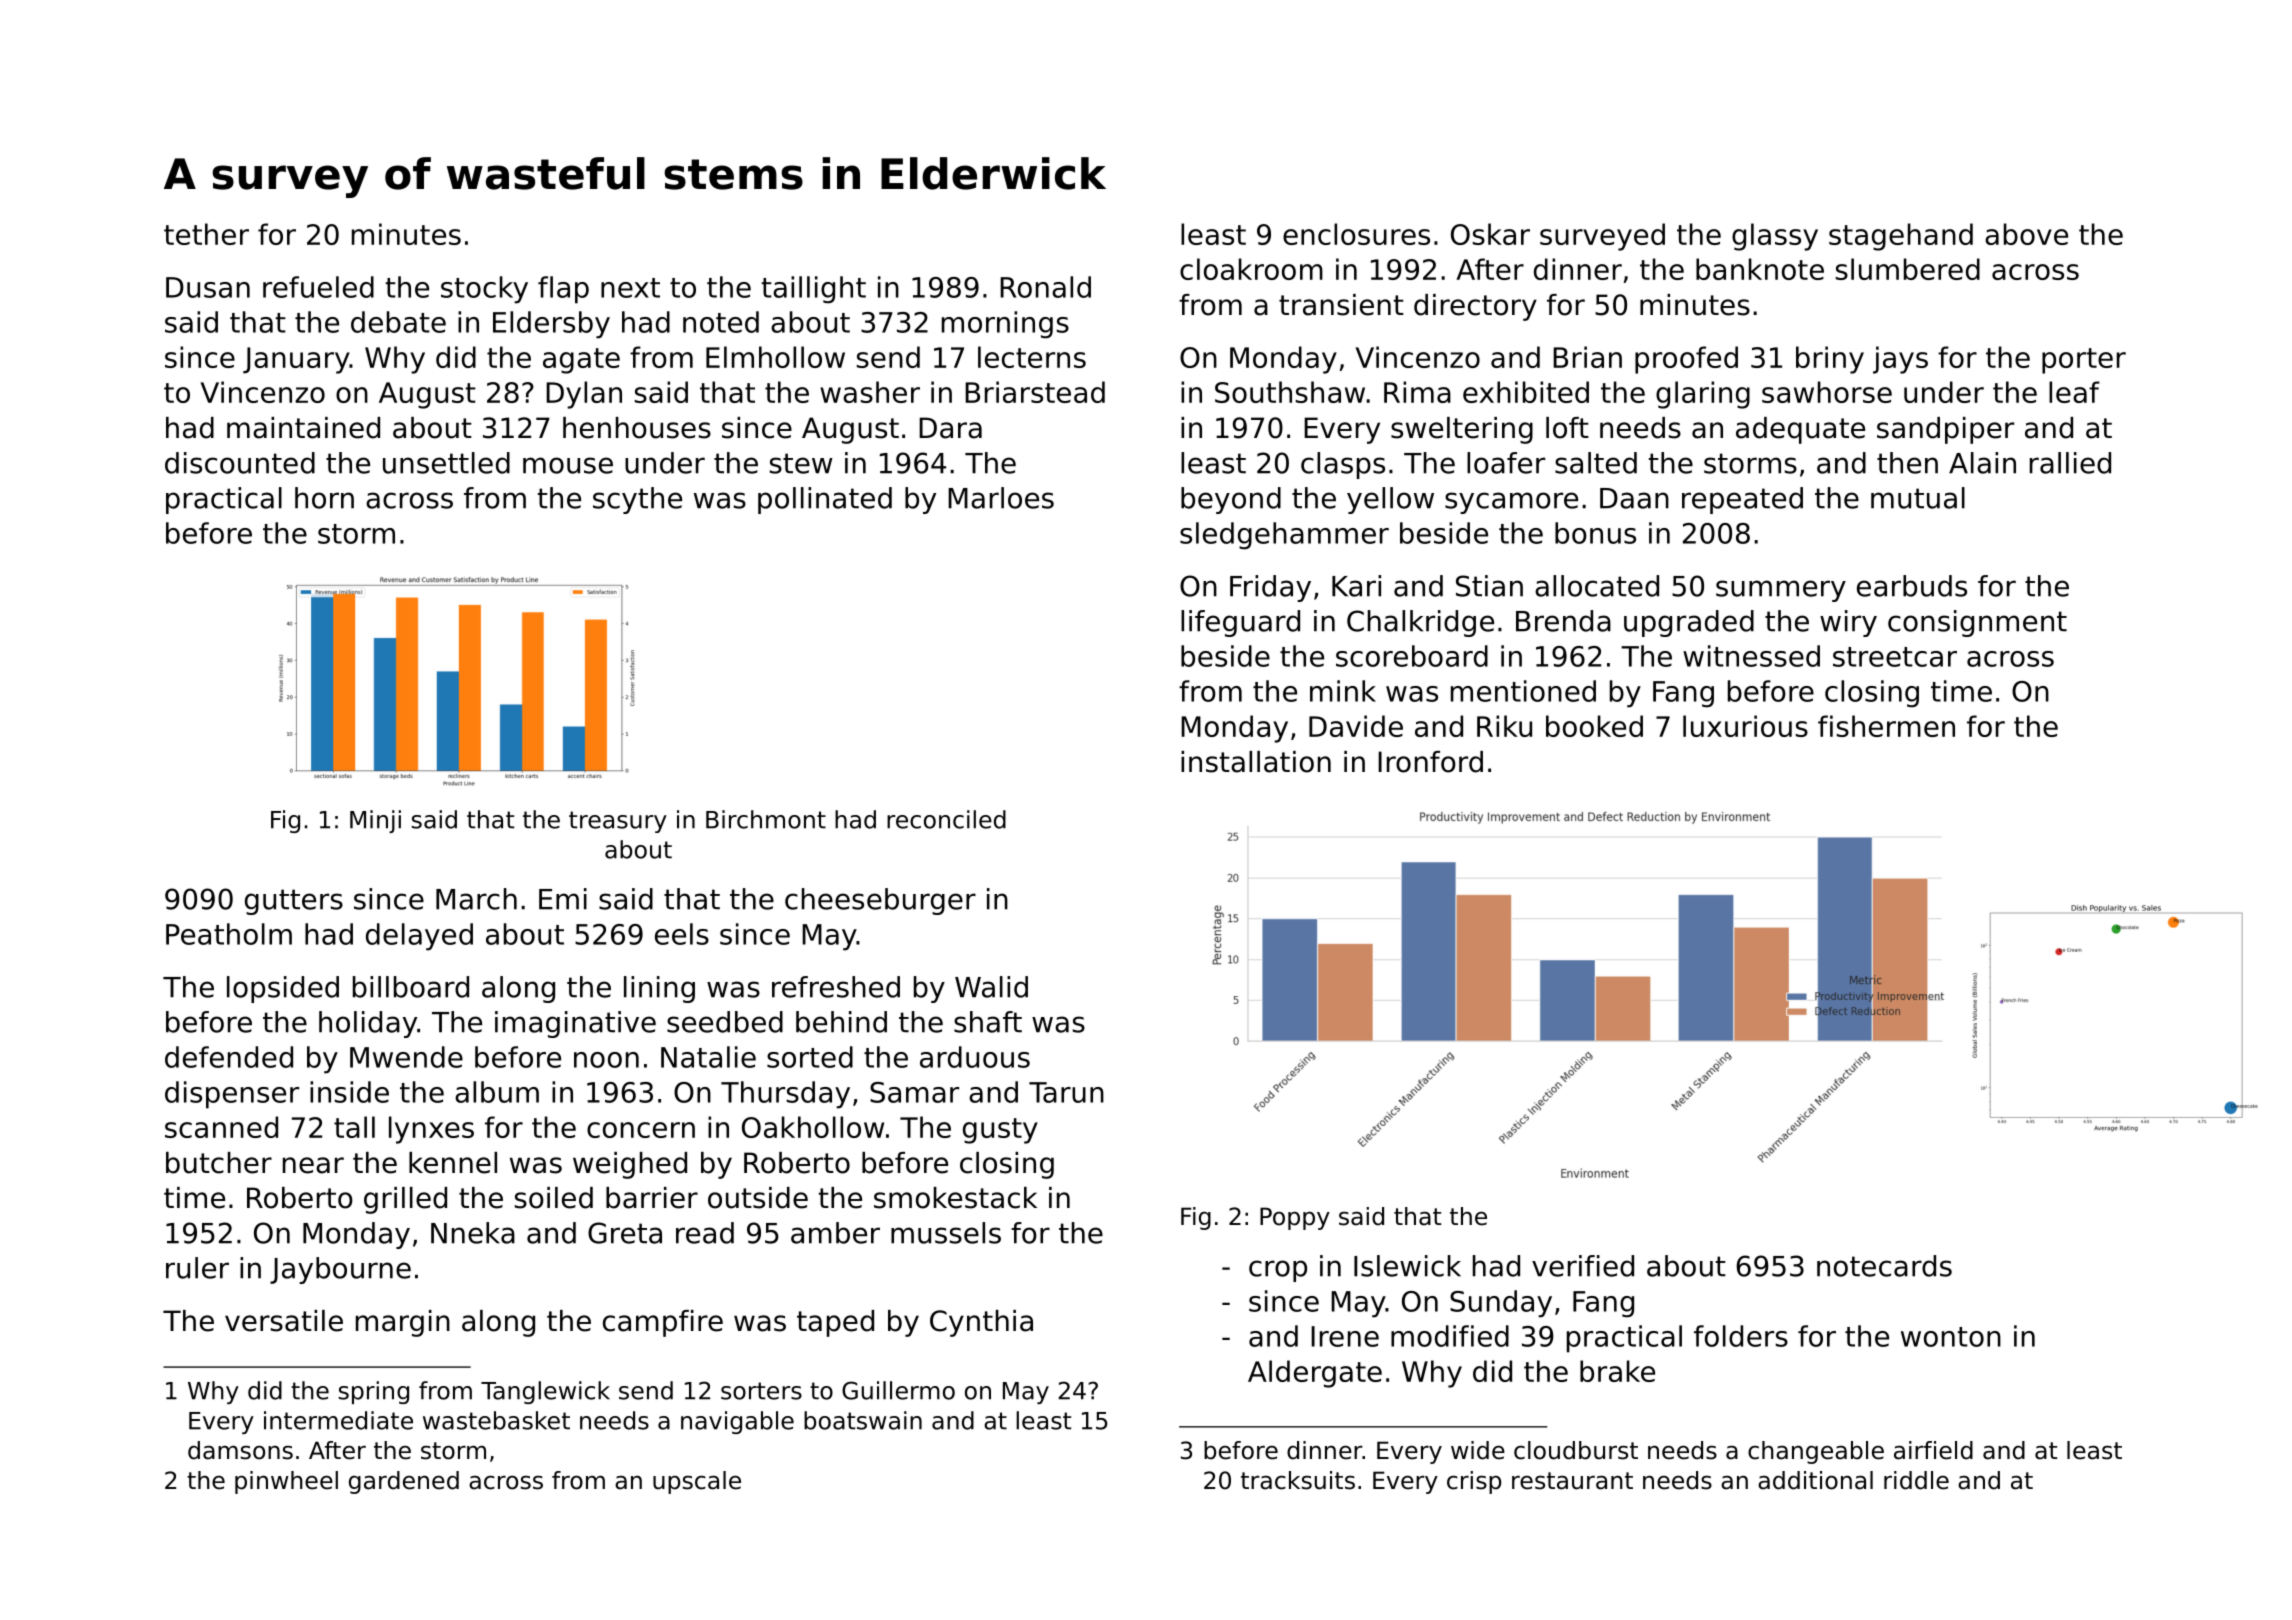 The image size is (2292, 1620). I want to click on enclosures, so click(1356, 234).
